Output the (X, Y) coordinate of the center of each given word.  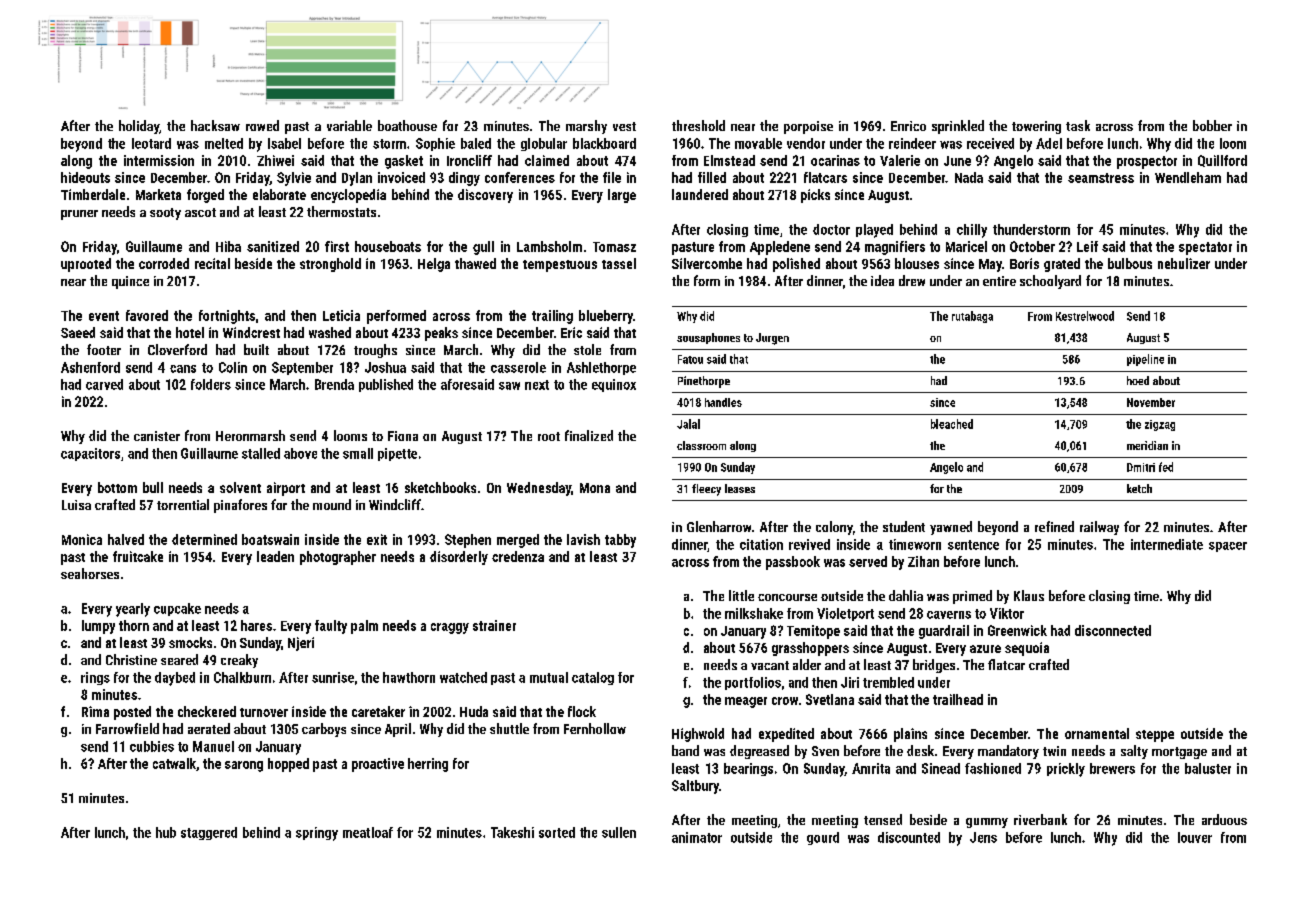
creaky (239, 661)
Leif (1087, 246)
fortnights (227, 317)
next (537, 385)
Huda (474, 711)
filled (712, 177)
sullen (619, 832)
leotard (151, 143)
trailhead (958, 699)
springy (317, 834)
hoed (1138, 380)
